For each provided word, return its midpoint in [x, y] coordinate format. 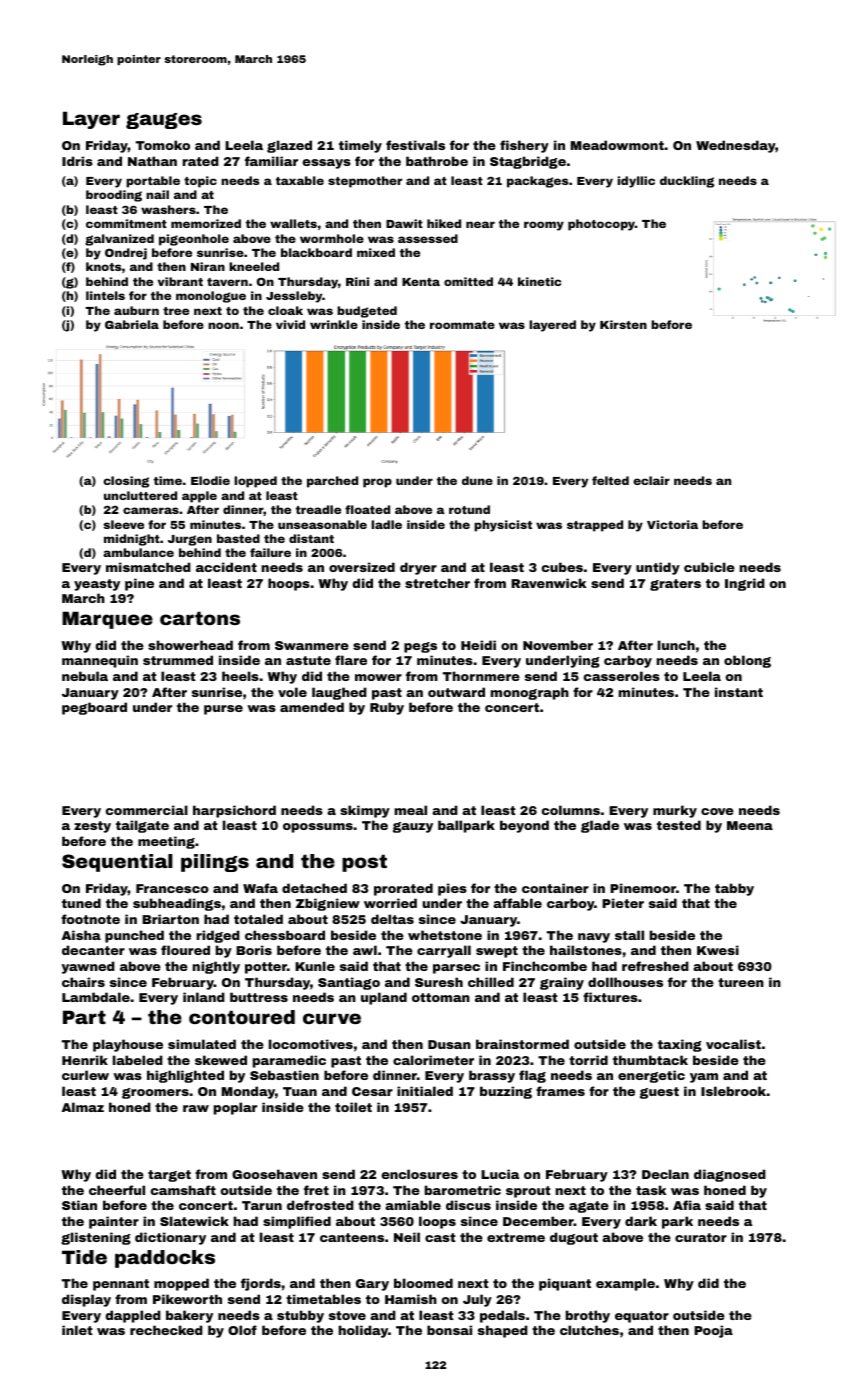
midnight [132, 540]
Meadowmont [617, 145]
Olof [242, 1330]
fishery [524, 146]
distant [311, 538]
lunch [676, 645]
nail [157, 194]
